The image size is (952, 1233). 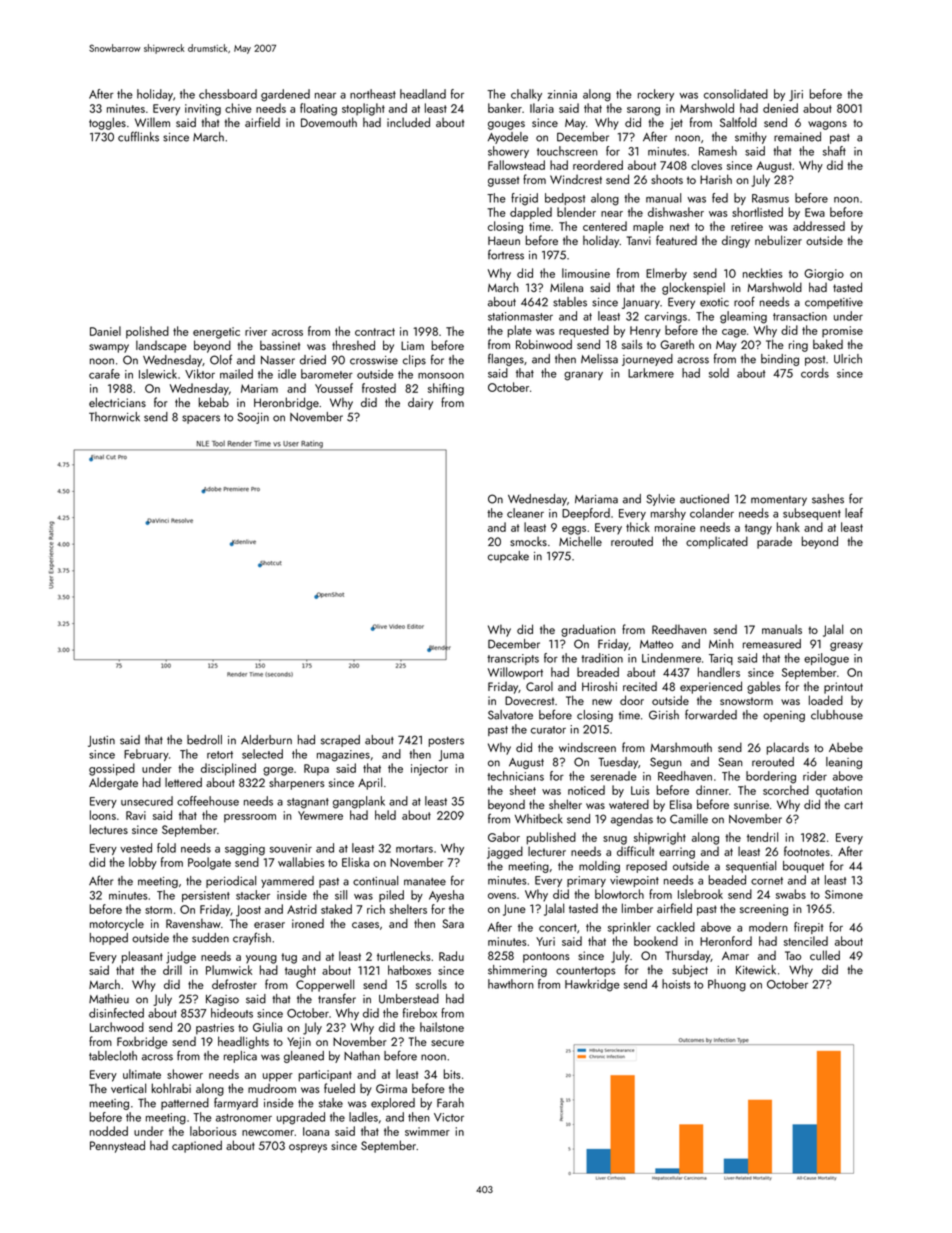 What do you see at coordinates (117, 1146) in the page?
I see `Pennystead` at bounding box center [117, 1146].
